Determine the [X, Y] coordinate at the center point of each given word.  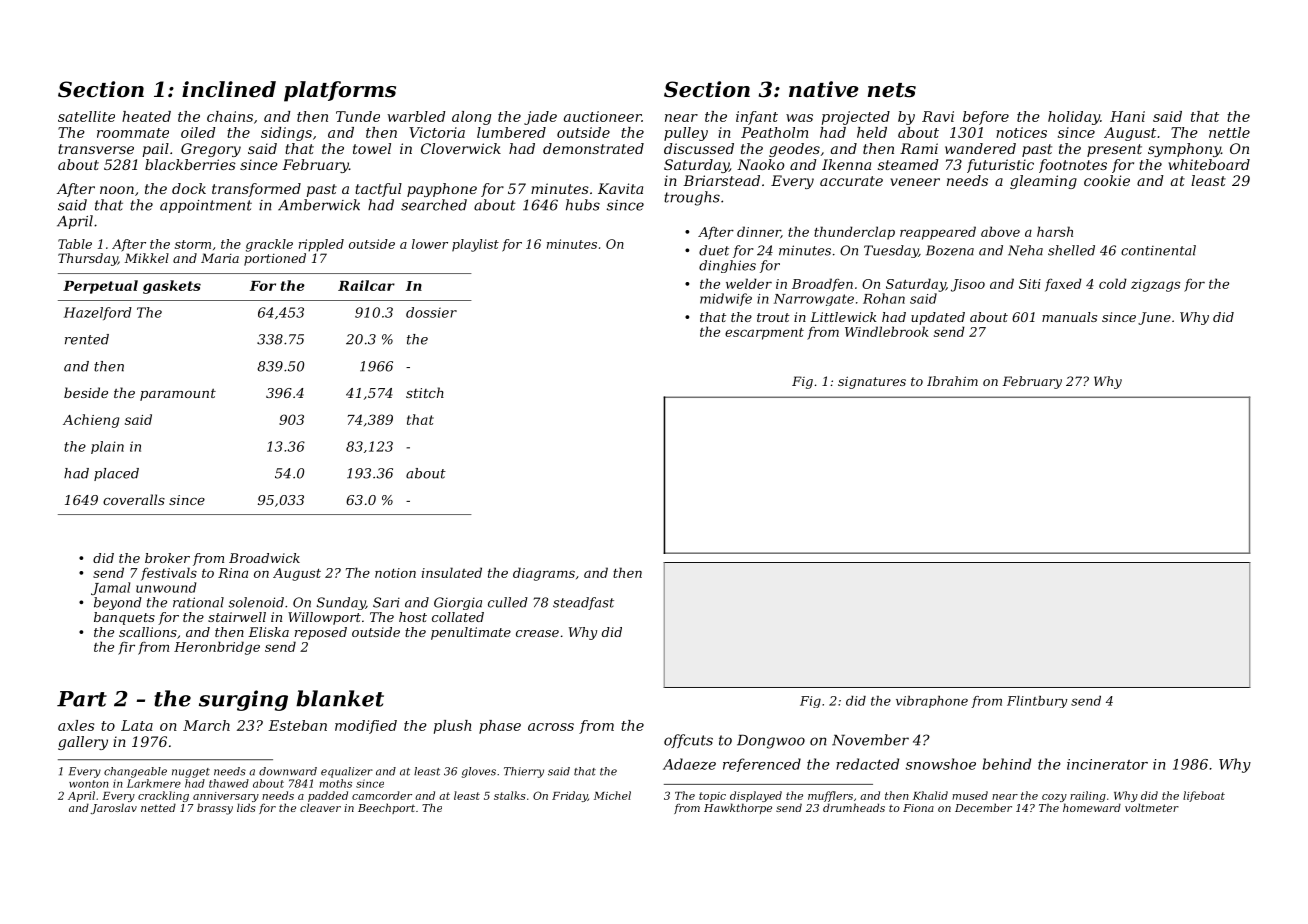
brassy [215, 809]
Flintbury [1037, 702]
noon [117, 190]
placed [116, 474]
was [799, 118]
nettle [1229, 132]
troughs [692, 198]
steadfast [583, 603]
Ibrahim [952, 381]
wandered [980, 148]
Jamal [110, 588]
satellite [86, 116]
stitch [425, 392]
